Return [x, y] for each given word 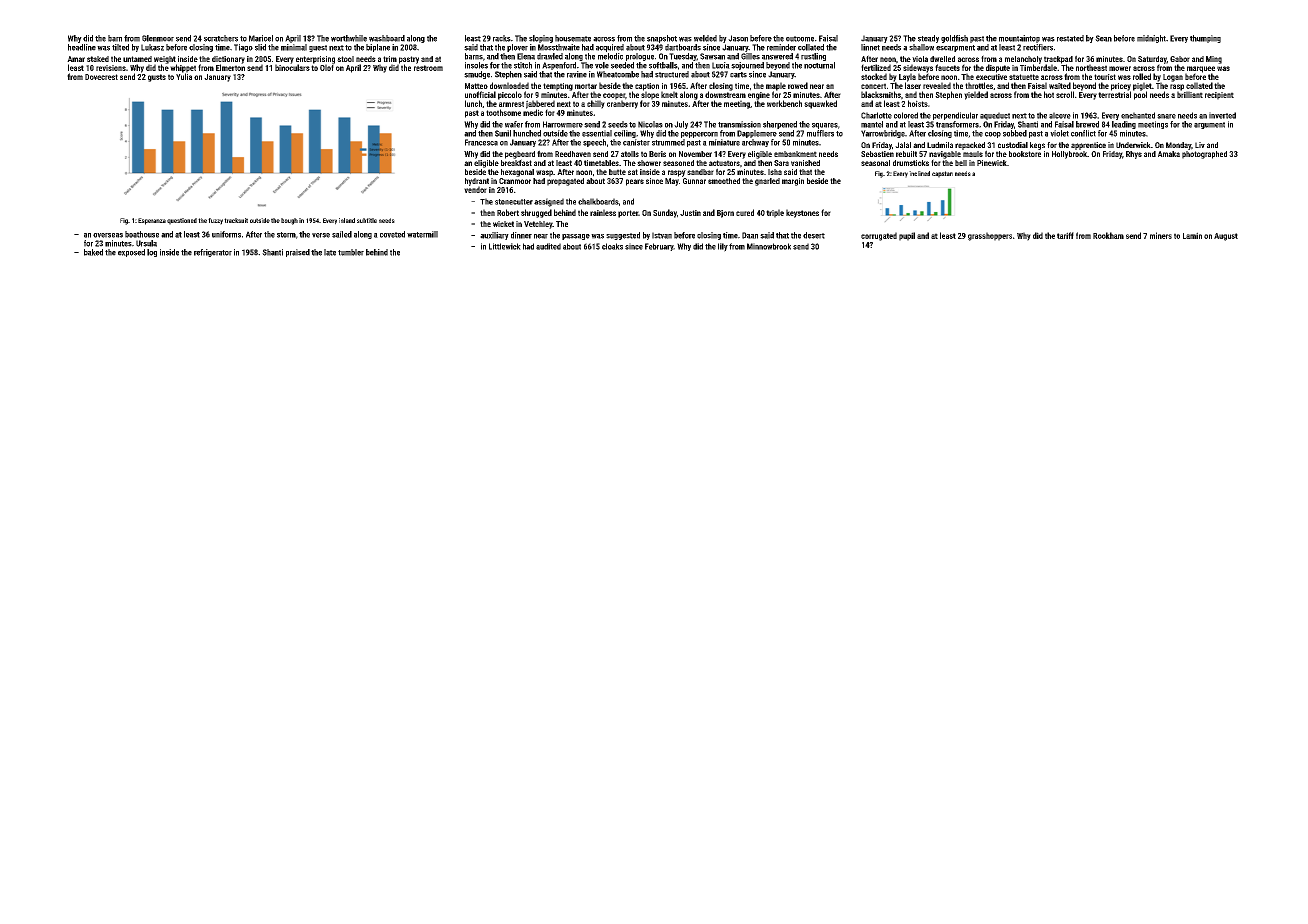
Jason [738, 38]
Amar [76, 59]
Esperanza [152, 221]
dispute [998, 68]
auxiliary [494, 236]
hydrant [477, 182]
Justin [690, 213]
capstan [942, 174]
